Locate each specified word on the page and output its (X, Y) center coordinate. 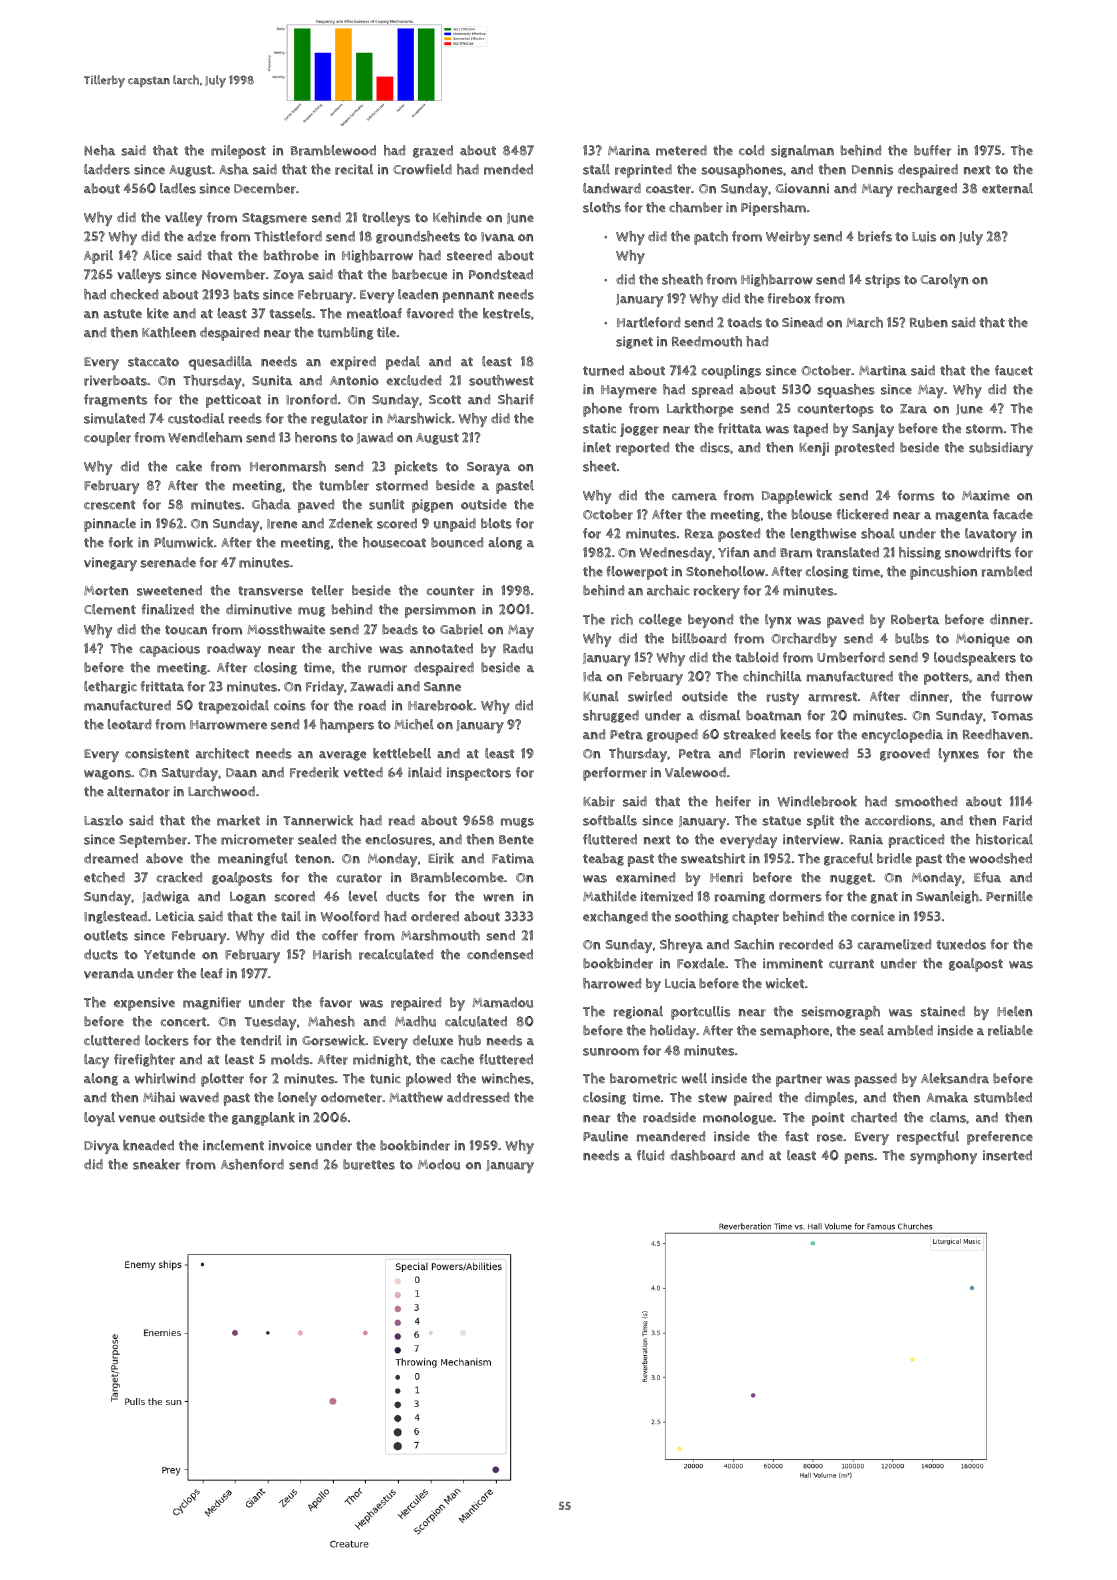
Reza (699, 533)
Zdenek (351, 523)
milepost (238, 152)
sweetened (169, 590)
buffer (932, 150)
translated (847, 552)
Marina (629, 150)
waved (199, 1097)
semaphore (794, 1032)
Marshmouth (440, 935)
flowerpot (637, 573)
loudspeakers (975, 659)
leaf (212, 973)
